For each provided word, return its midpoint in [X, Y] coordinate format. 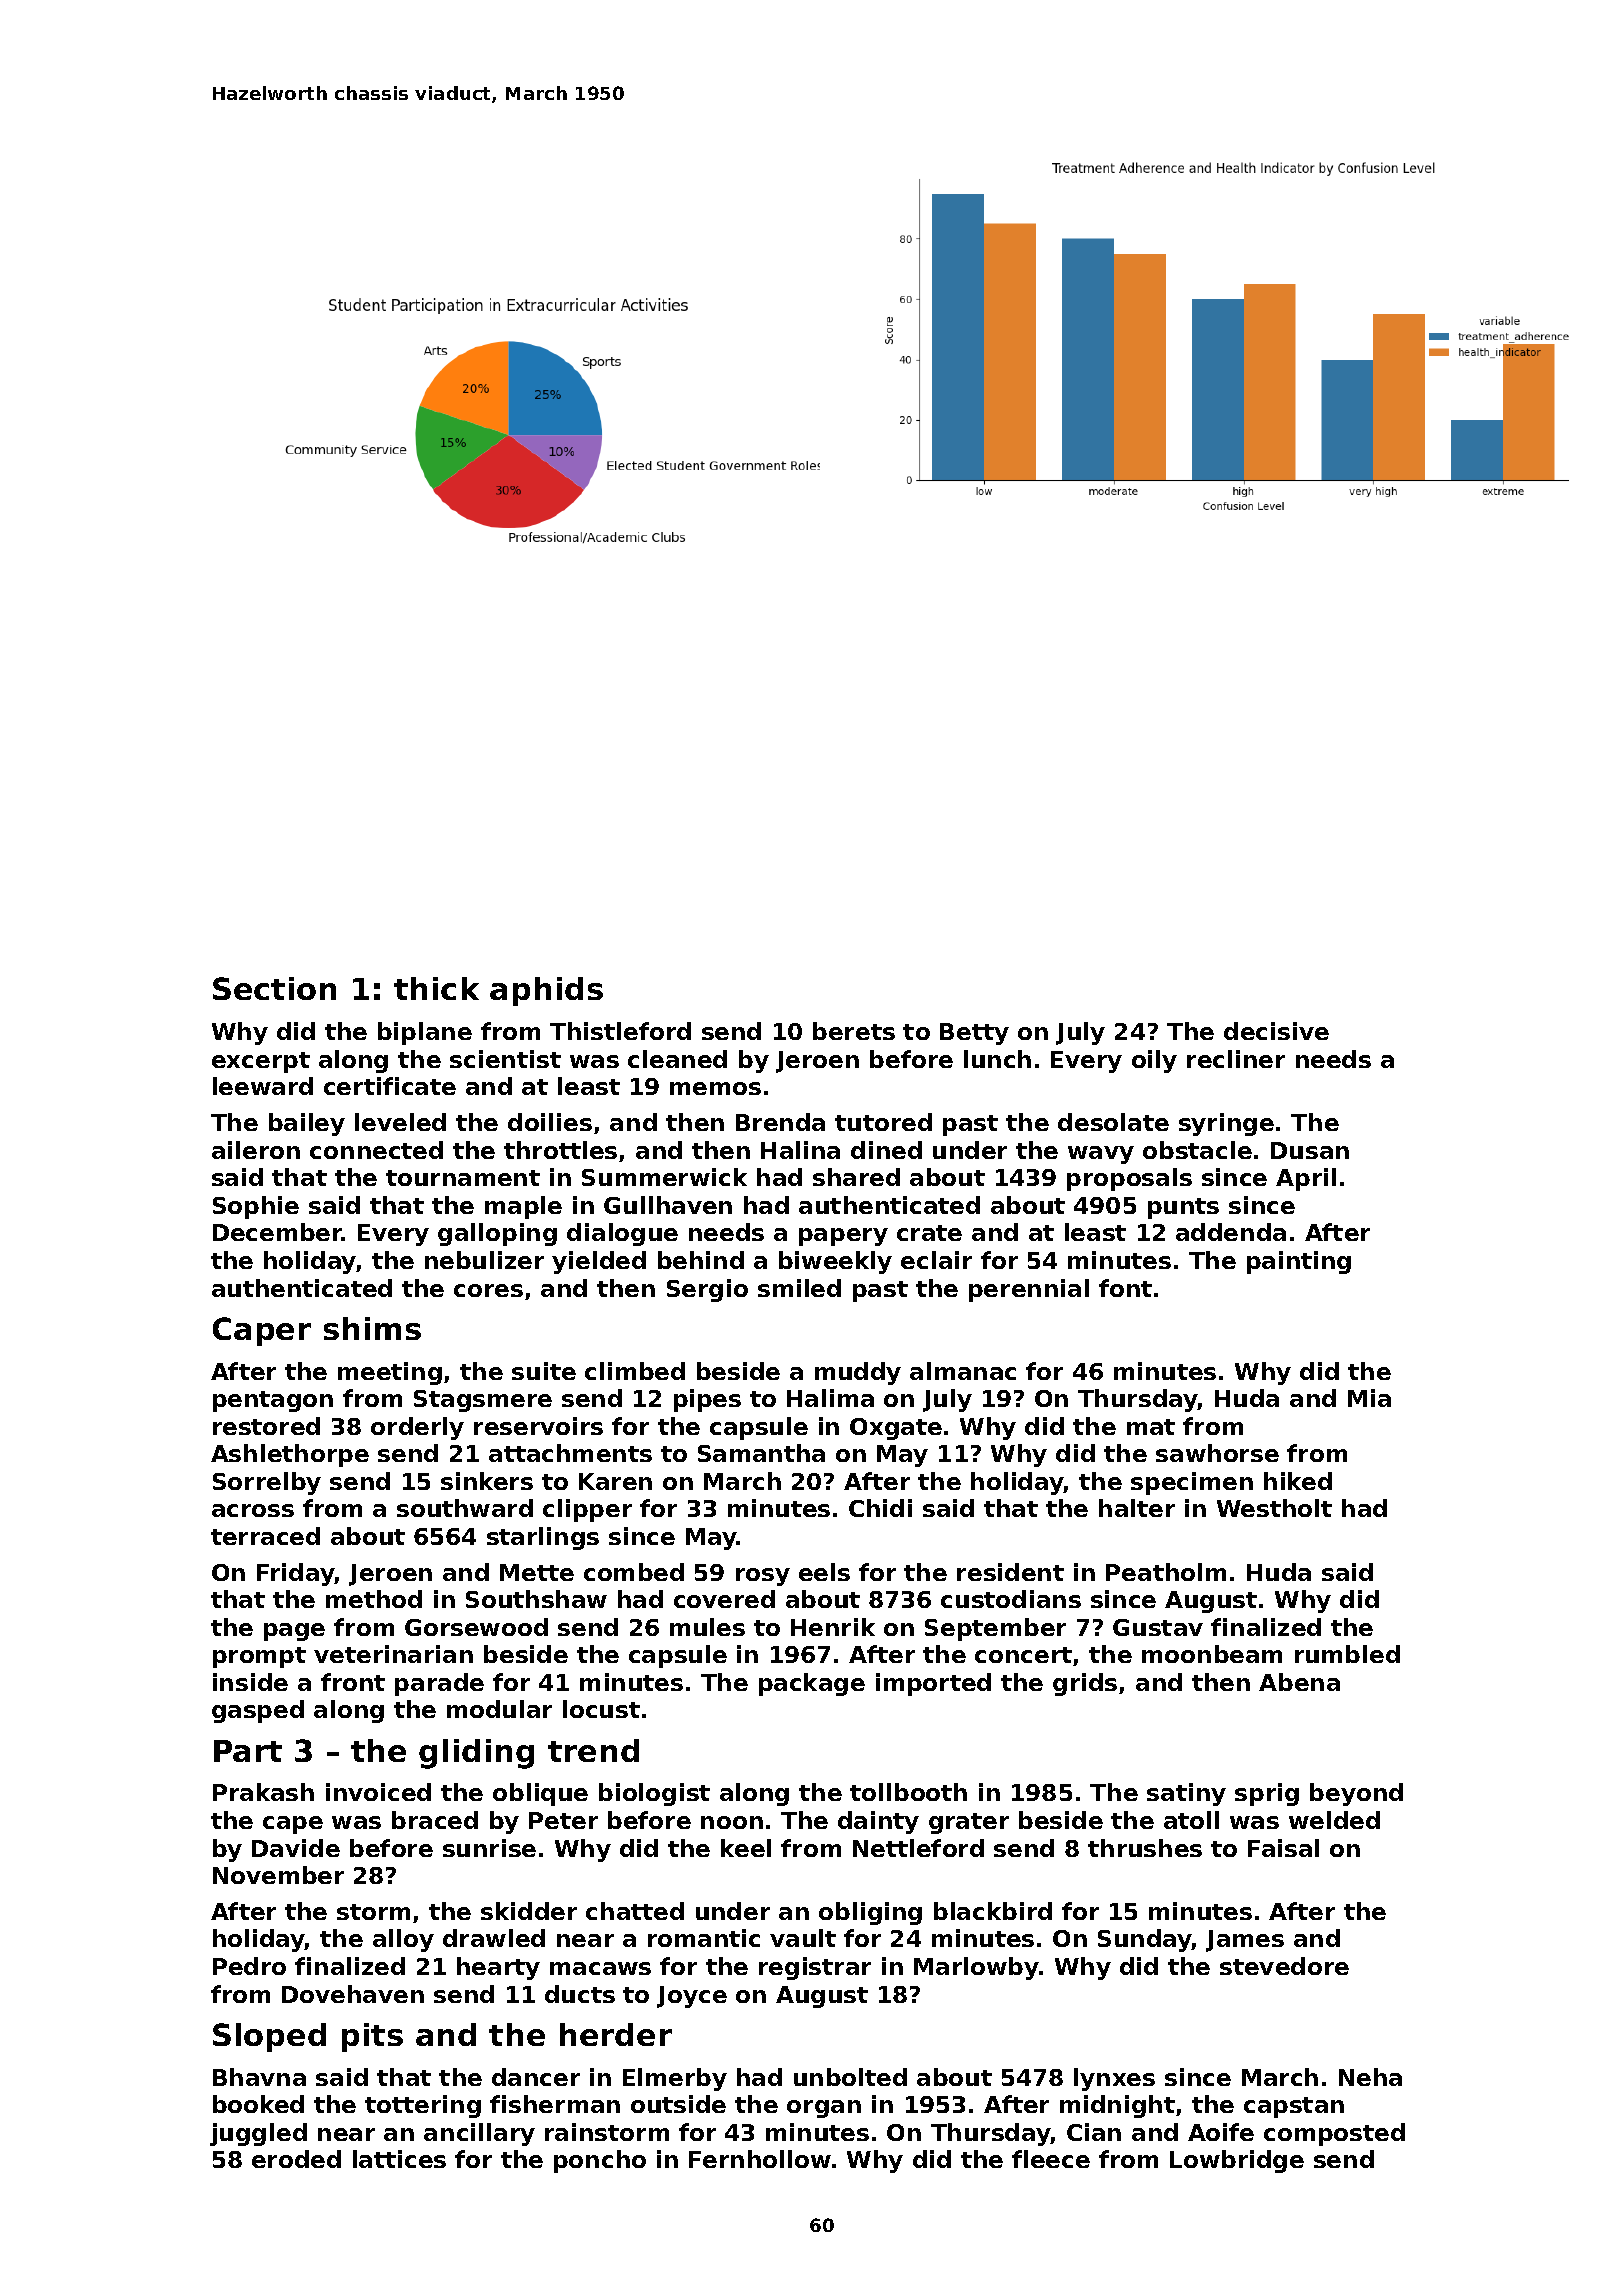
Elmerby [675, 2079]
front [353, 1682]
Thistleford [620, 1031]
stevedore [1284, 1966]
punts [1183, 1208]
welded [1334, 1820]
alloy [403, 1940]
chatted [635, 1911]
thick [436, 988]
